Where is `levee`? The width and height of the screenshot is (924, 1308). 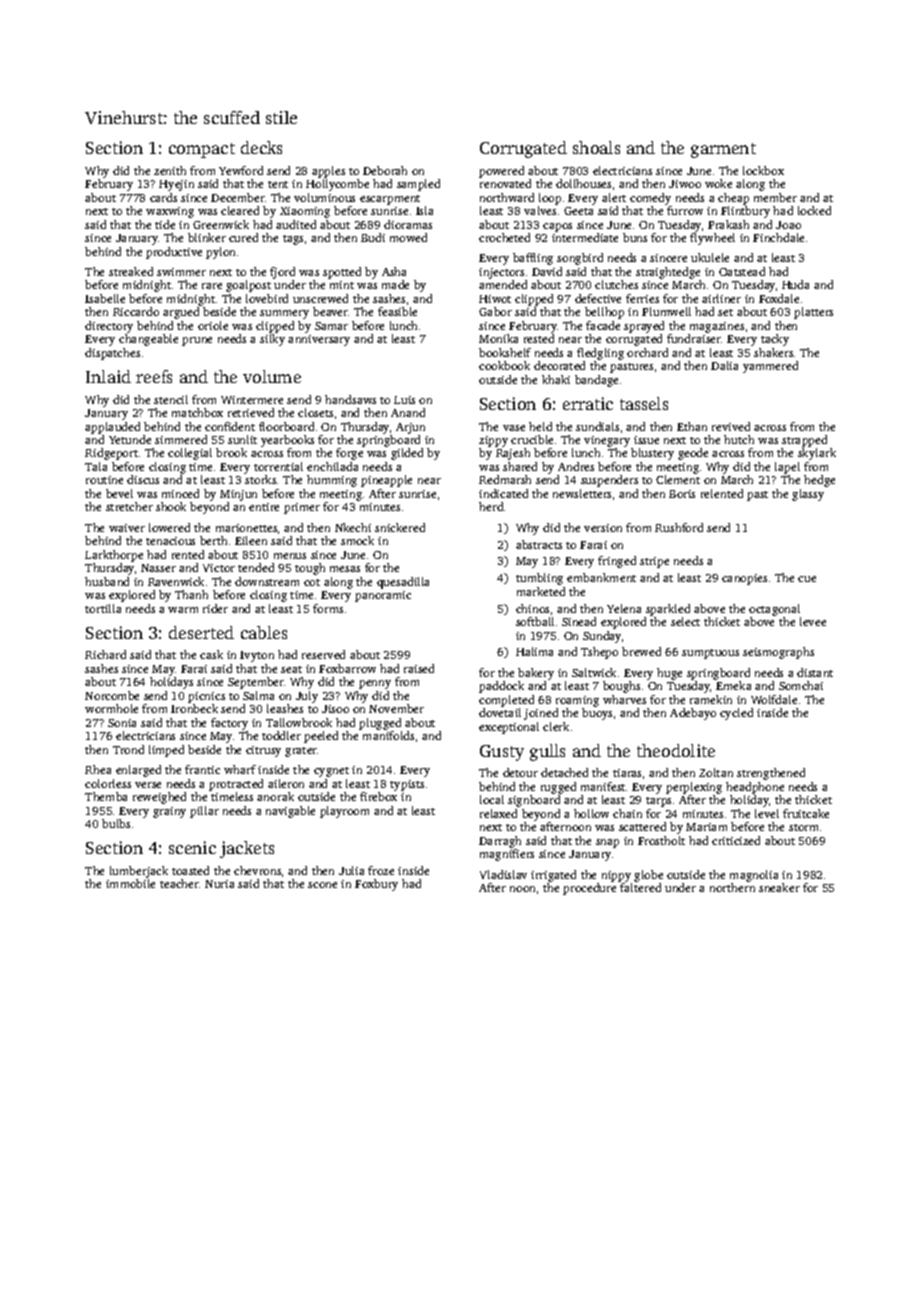
levee is located at coordinates (813, 621).
